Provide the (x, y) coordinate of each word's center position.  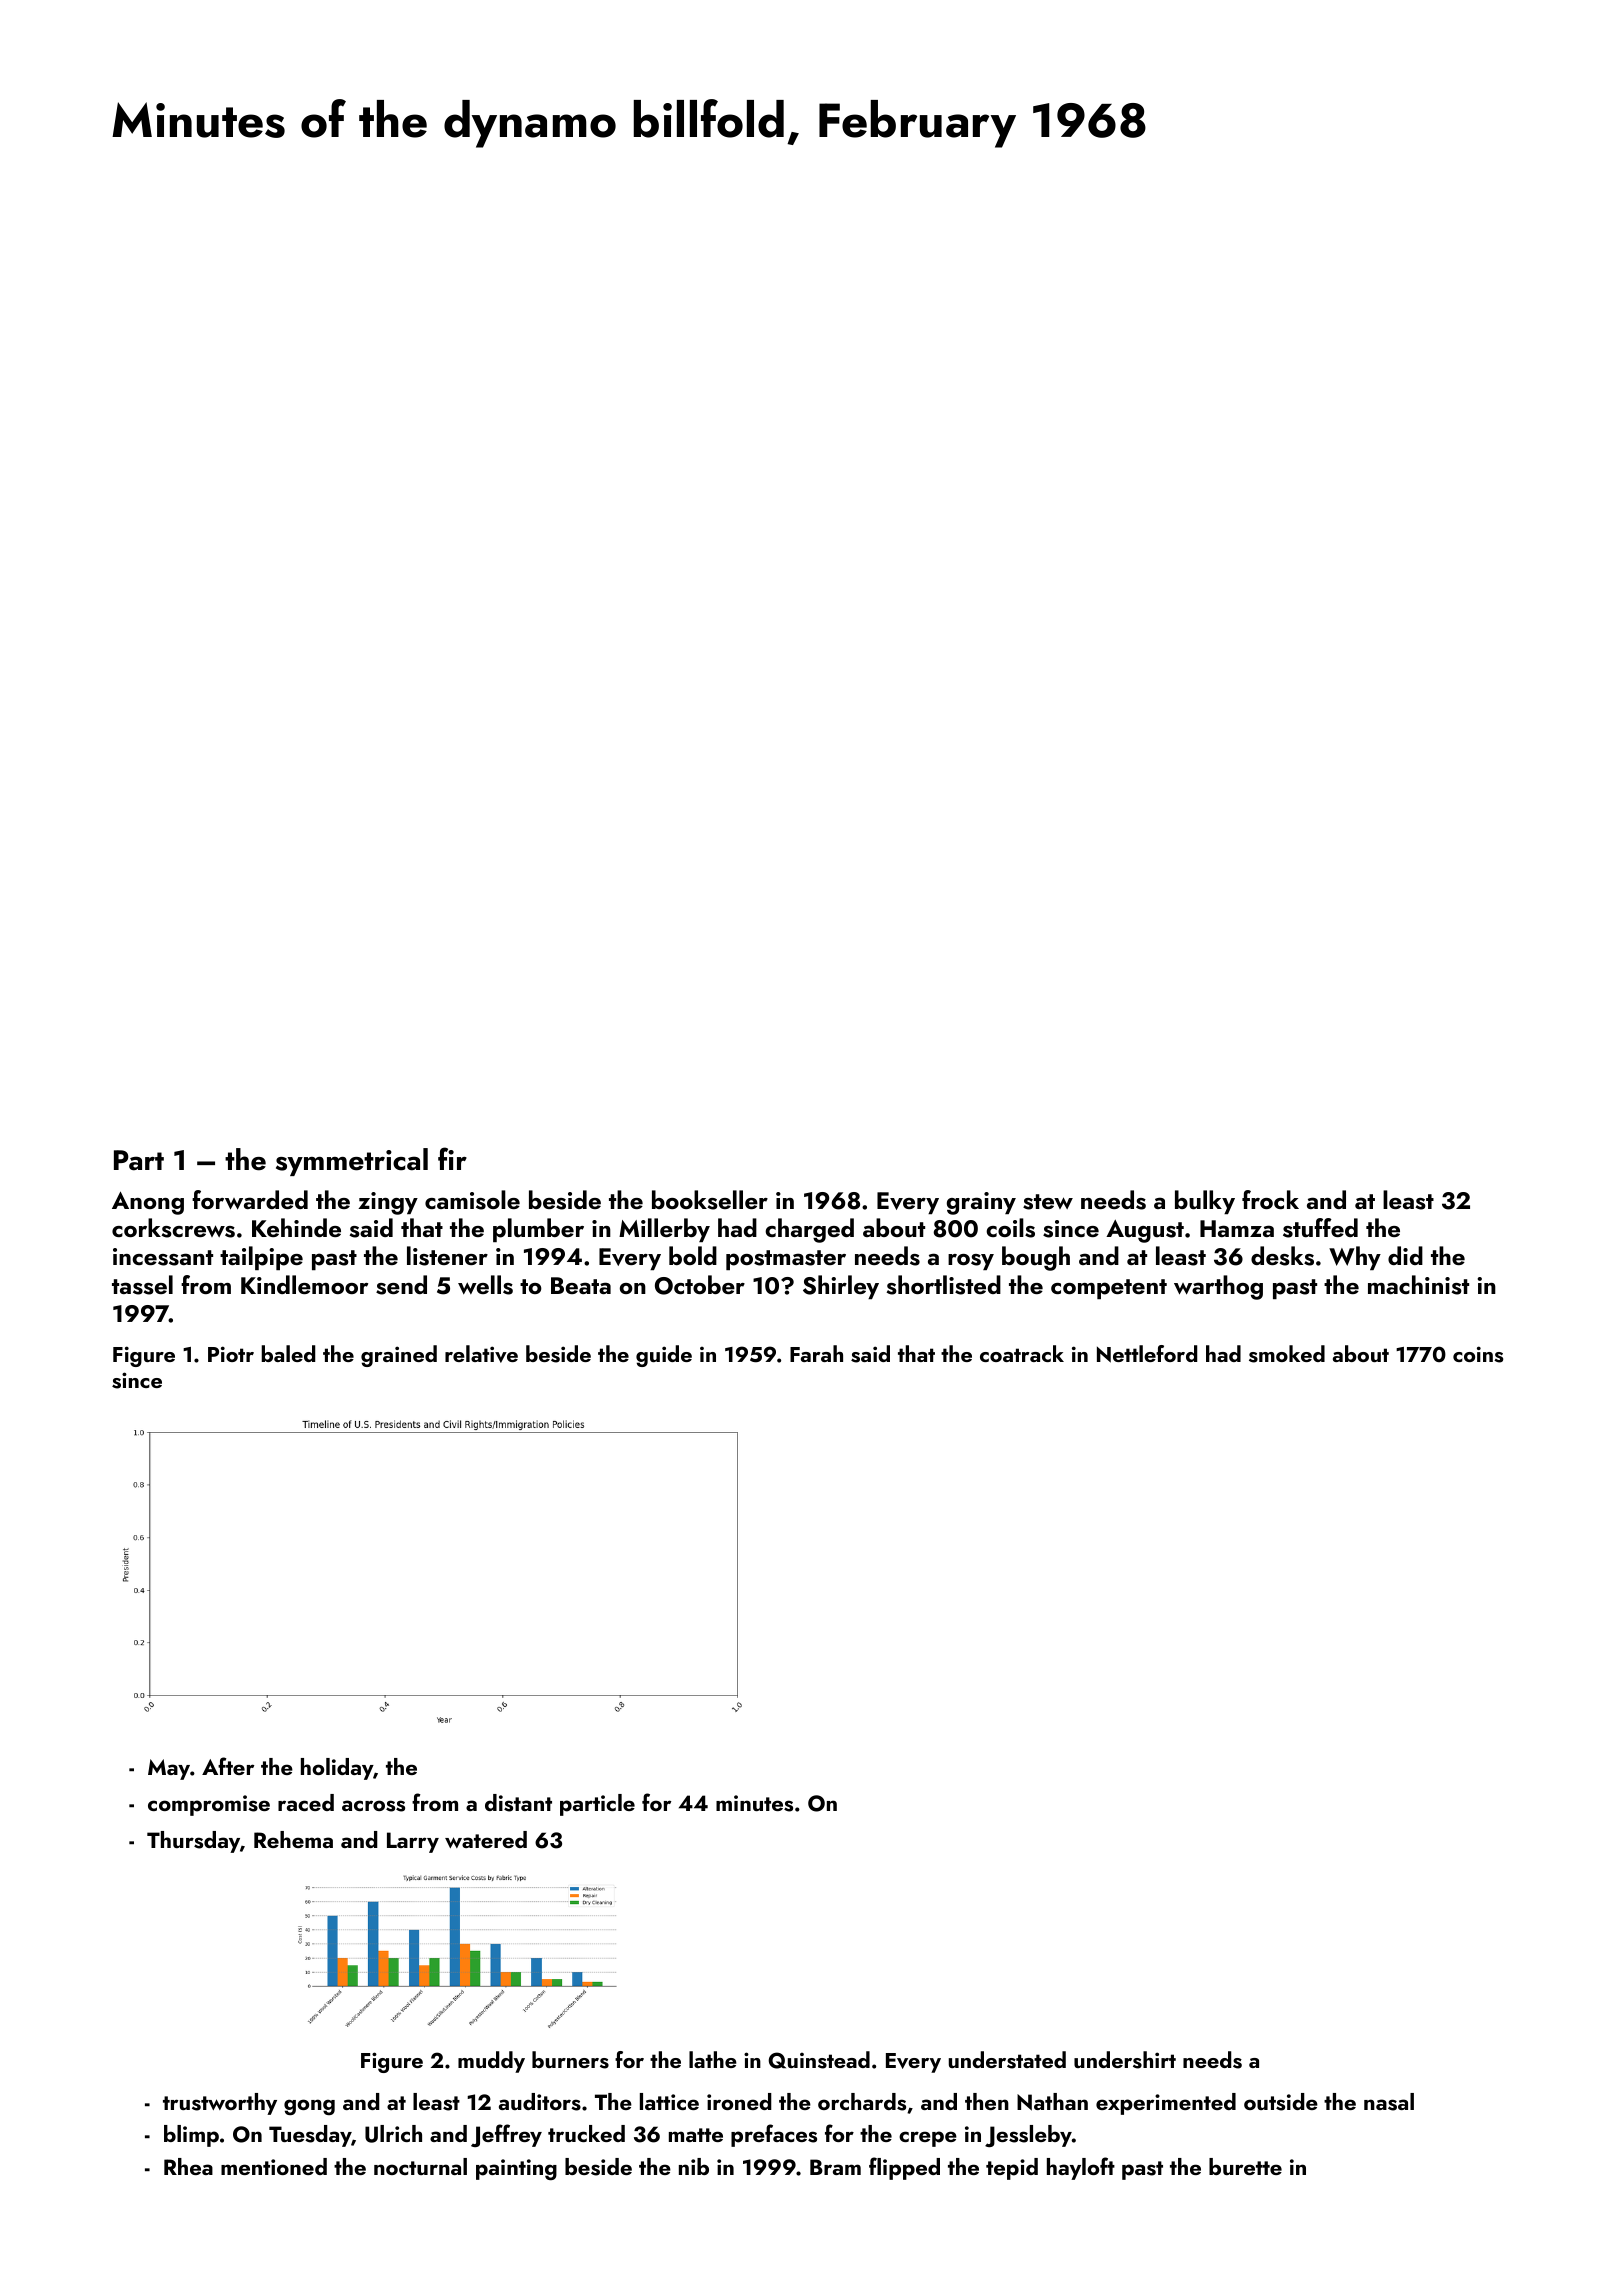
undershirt (1125, 2060)
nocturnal (420, 2166)
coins (1478, 1354)
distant (518, 1803)
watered (486, 1839)
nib (694, 2166)
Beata (581, 1285)
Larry (413, 1842)
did (1405, 1255)
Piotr (231, 1354)
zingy (388, 1203)
